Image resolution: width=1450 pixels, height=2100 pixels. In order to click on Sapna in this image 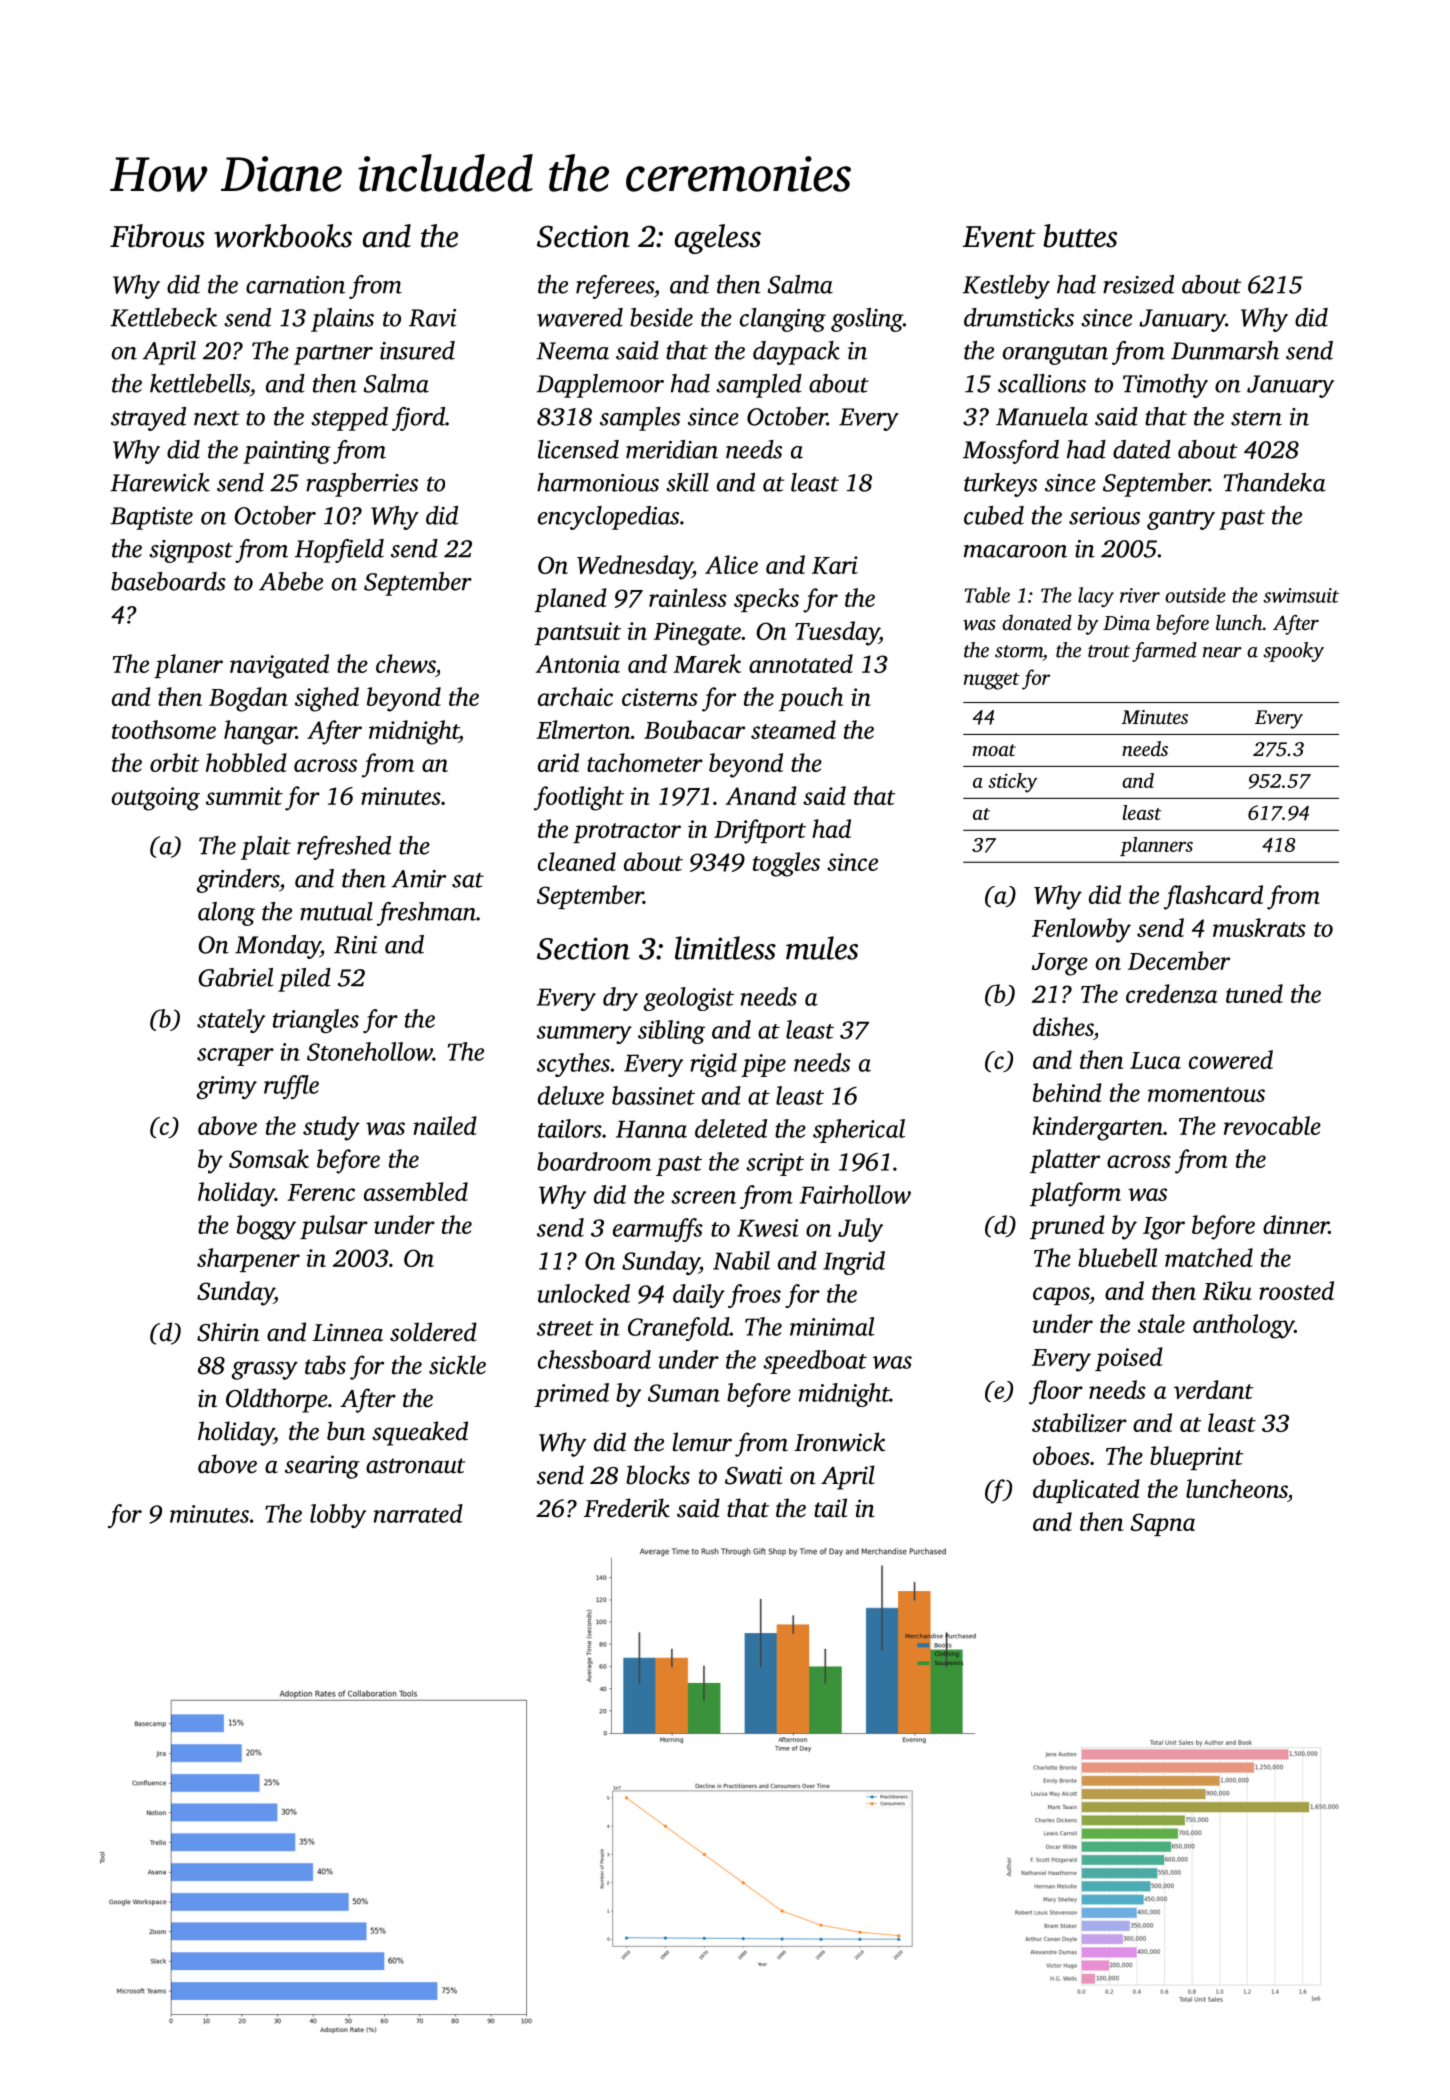, I will do `click(1162, 1524)`.
